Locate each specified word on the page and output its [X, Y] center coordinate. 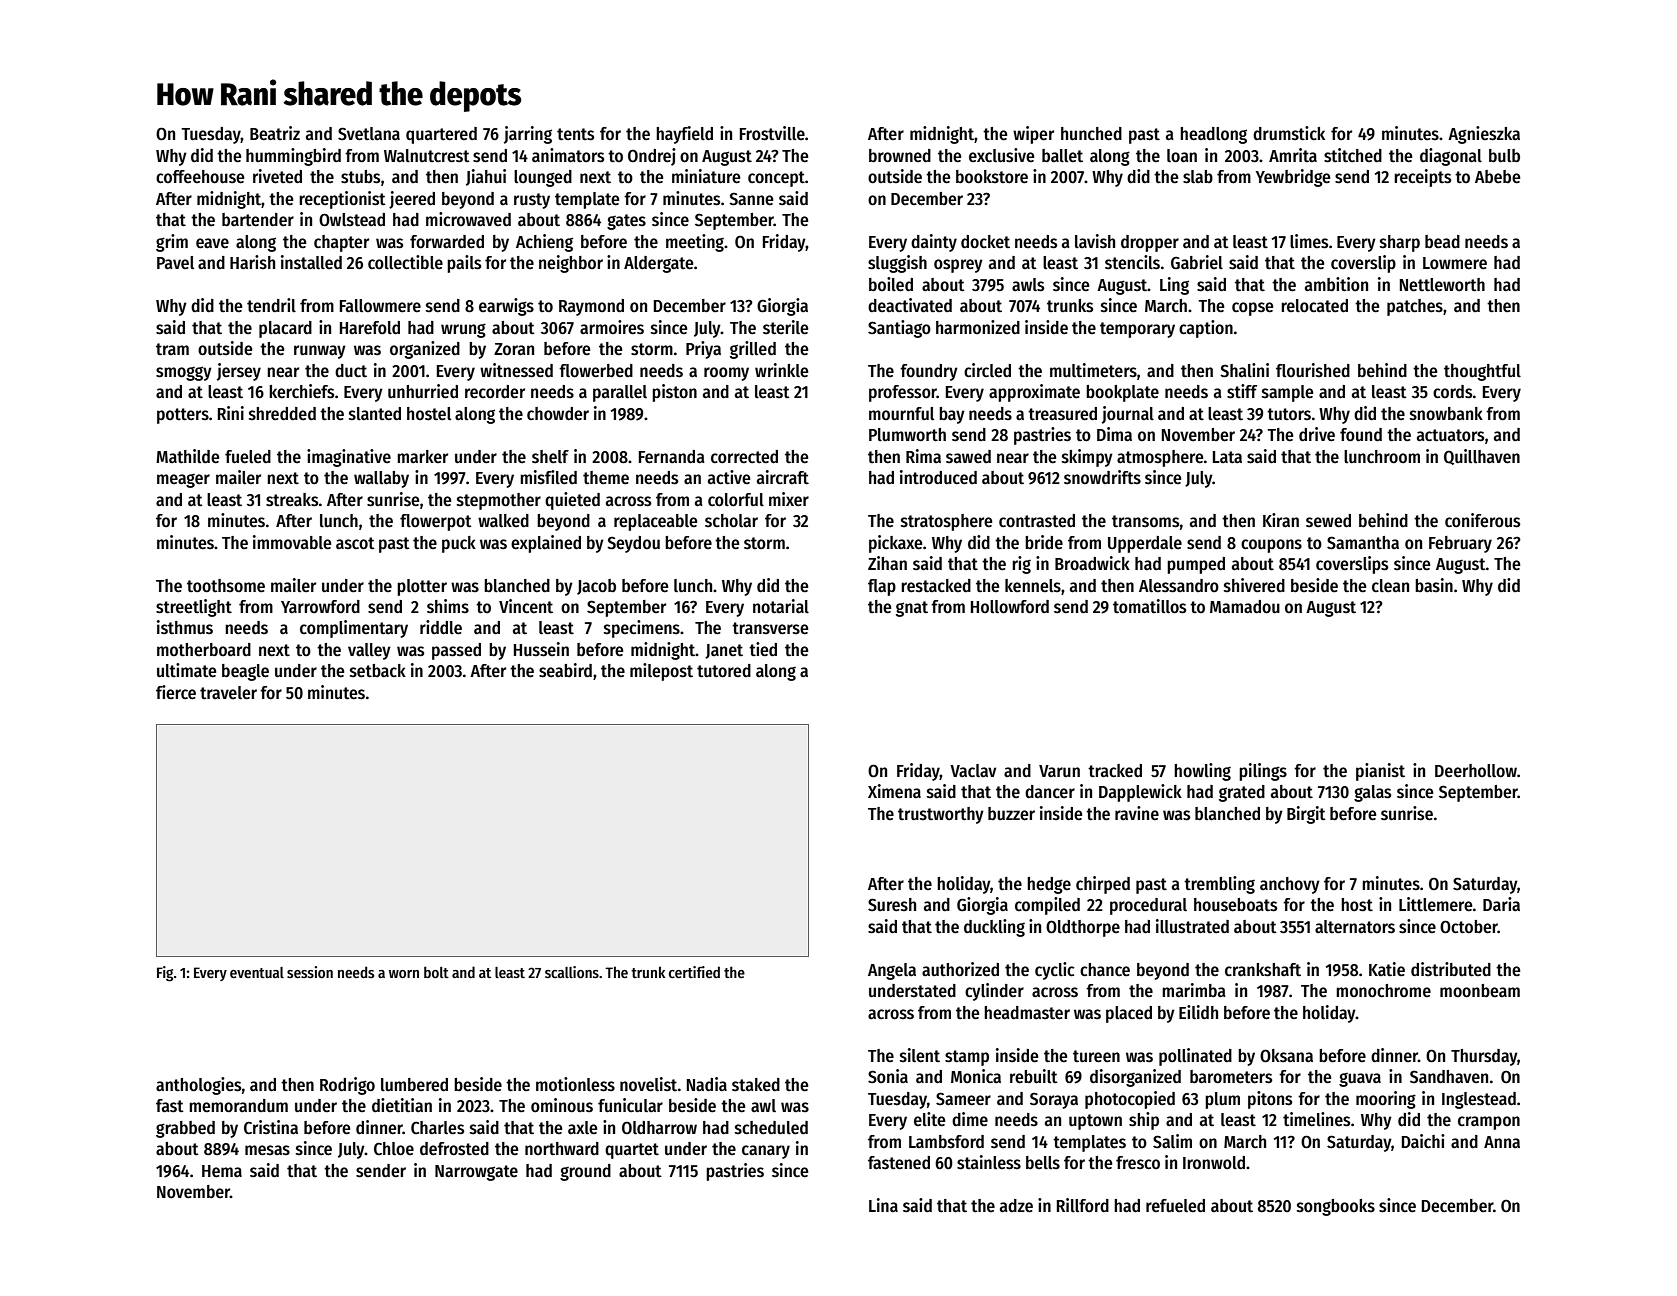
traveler [228, 693]
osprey [958, 266]
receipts [1422, 178]
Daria [1501, 904]
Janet [724, 651]
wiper [1033, 135]
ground [585, 1172]
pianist [1380, 772]
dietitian [402, 1105]
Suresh [892, 905]
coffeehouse [200, 177]
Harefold [370, 328]
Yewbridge [1293, 178]
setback [378, 671]
